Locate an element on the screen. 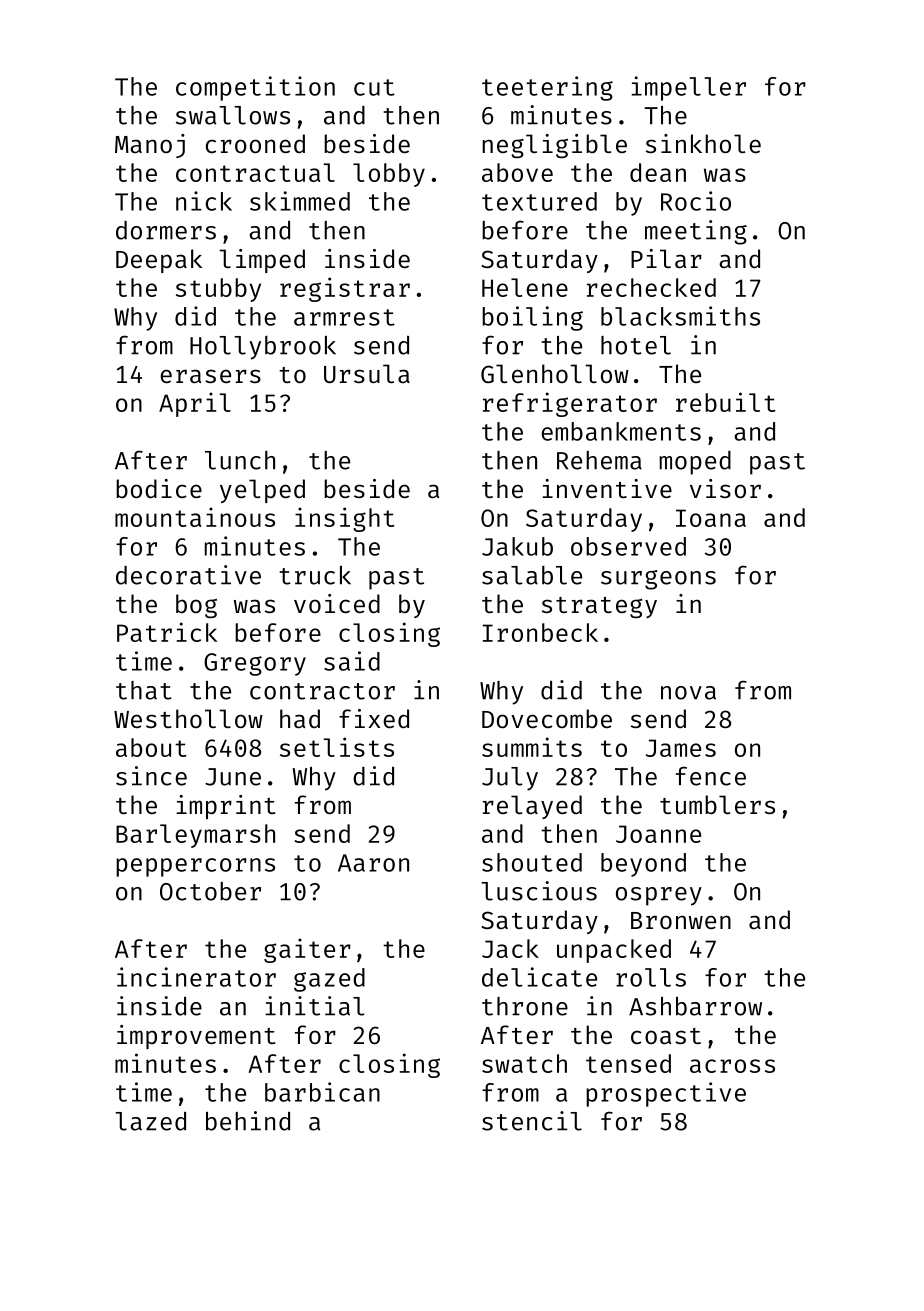 The image size is (924, 1311). sinkhole is located at coordinates (703, 143).
